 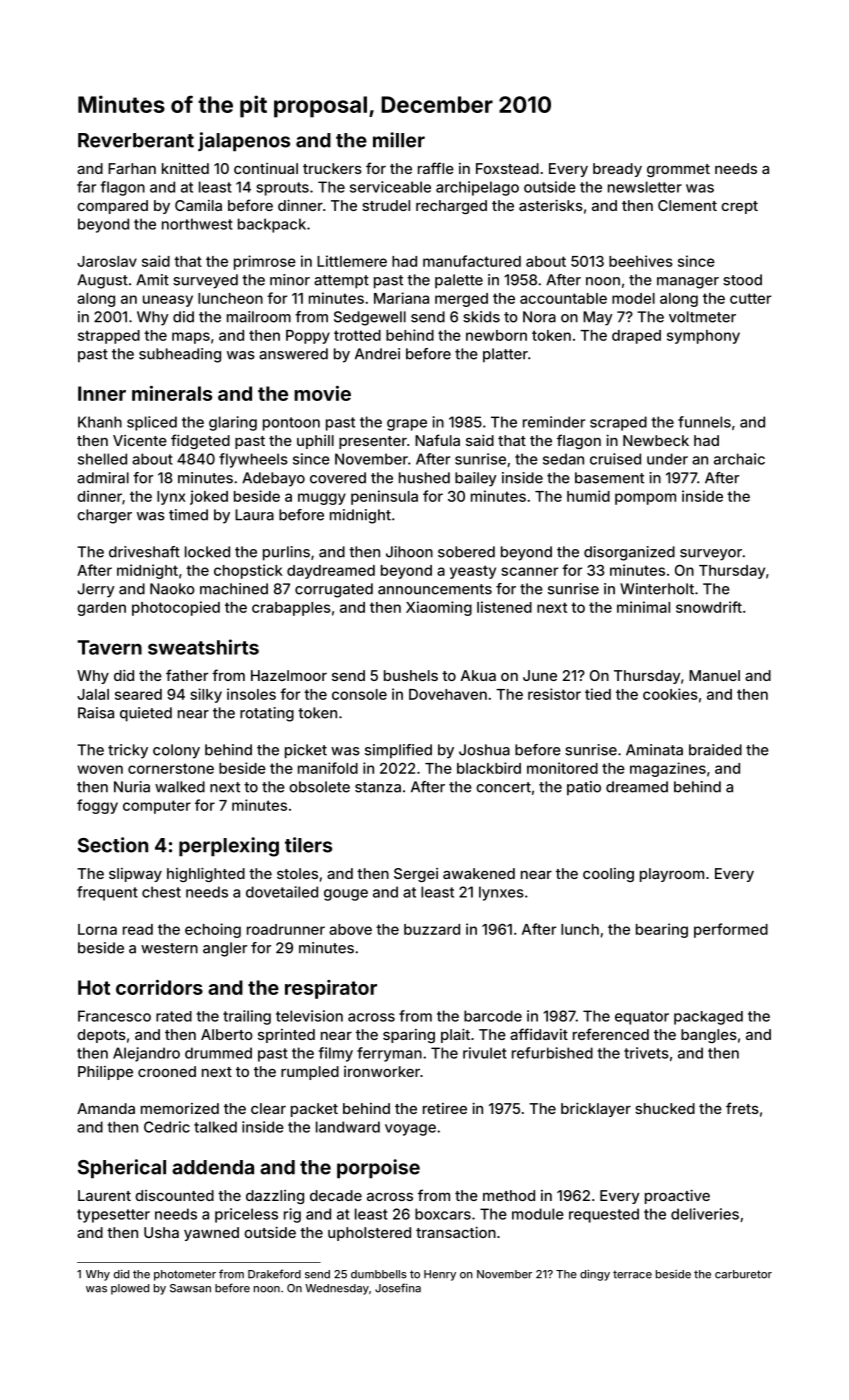 What do you see at coordinates (102, 281) in the screenshot?
I see `August` at bounding box center [102, 281].
